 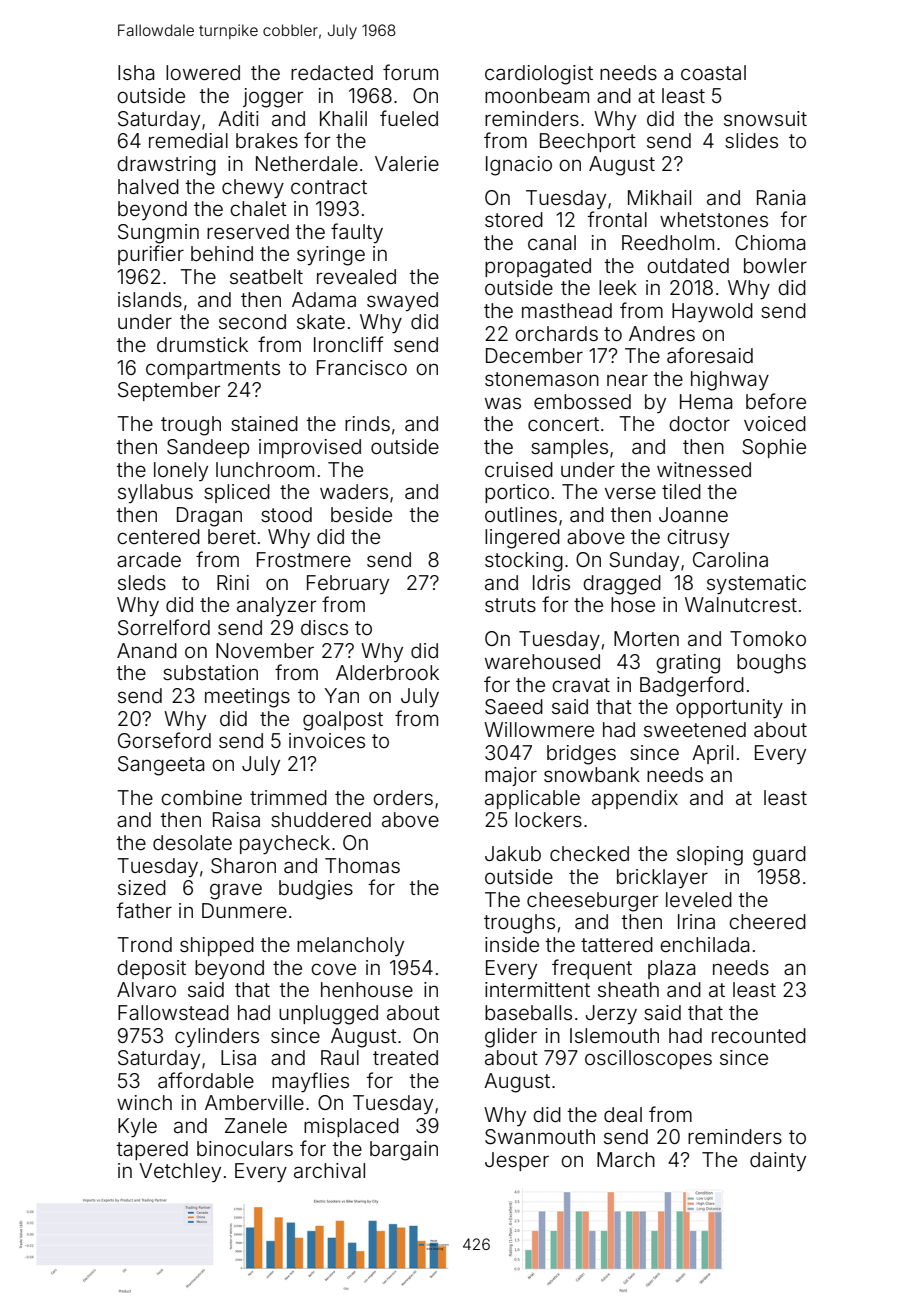 I want to click on Reedholm, so click(x=668, y=242).
